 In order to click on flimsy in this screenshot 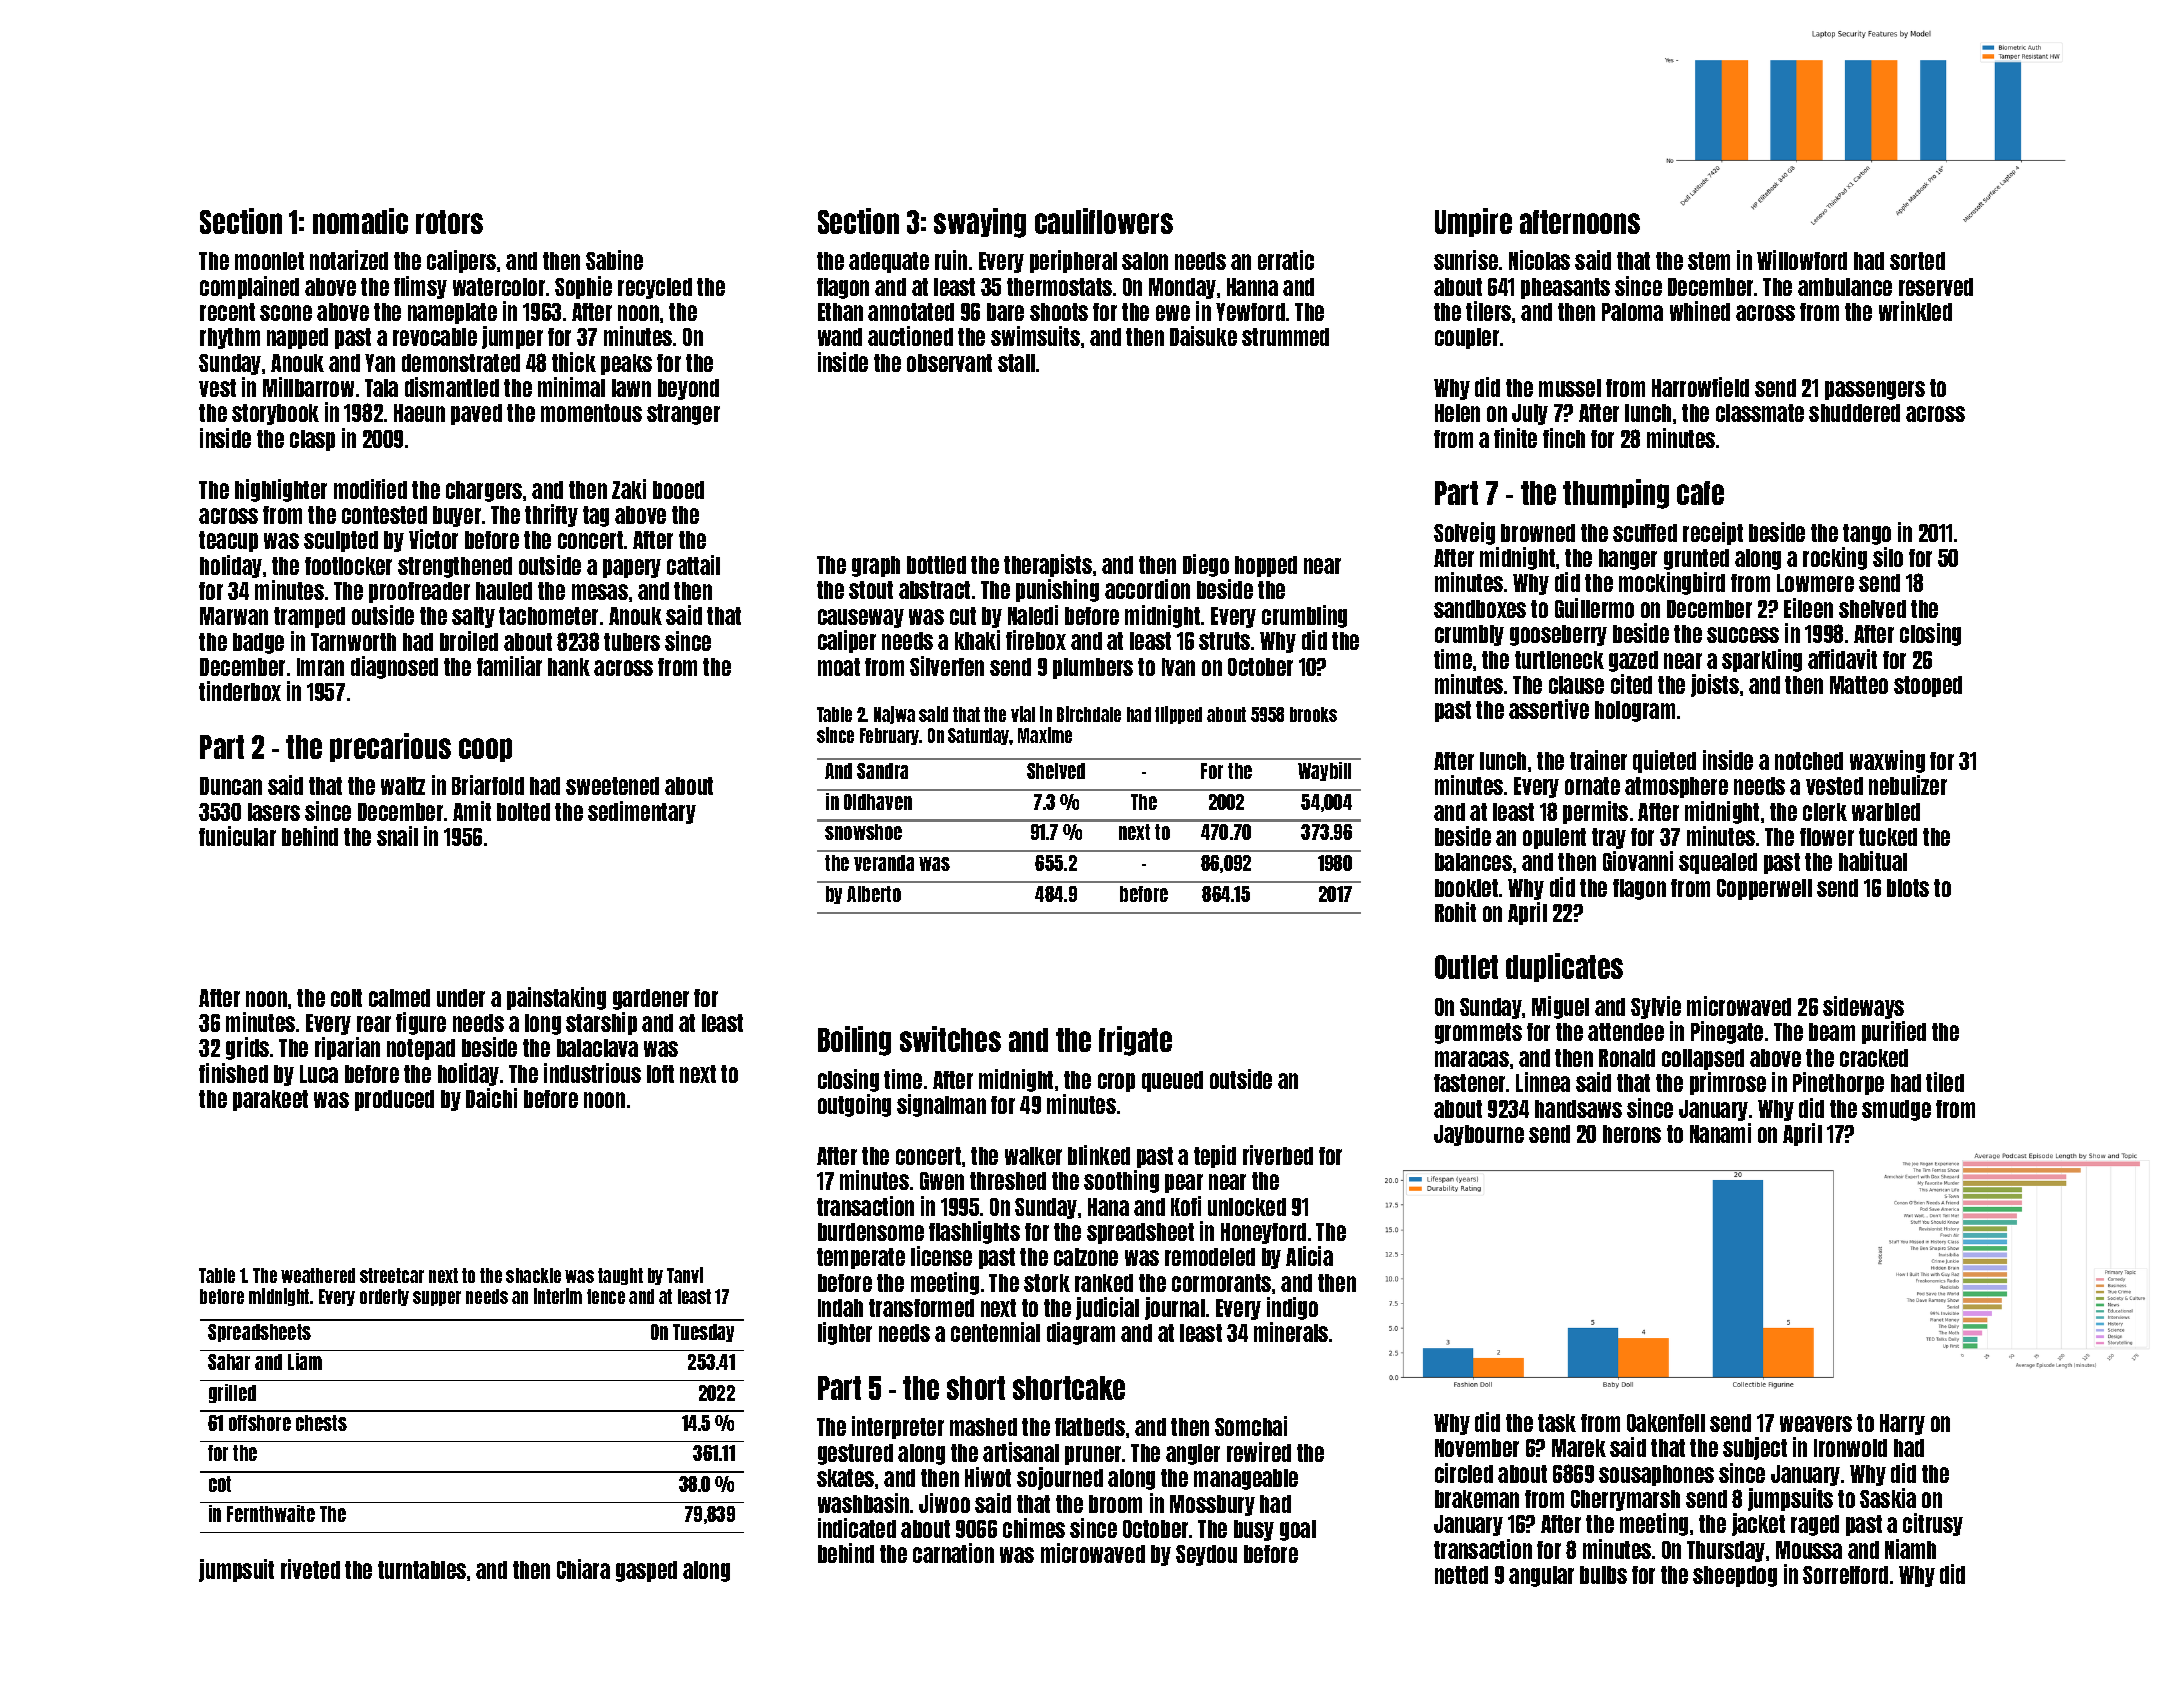, I will do `click(420, 287)`.
